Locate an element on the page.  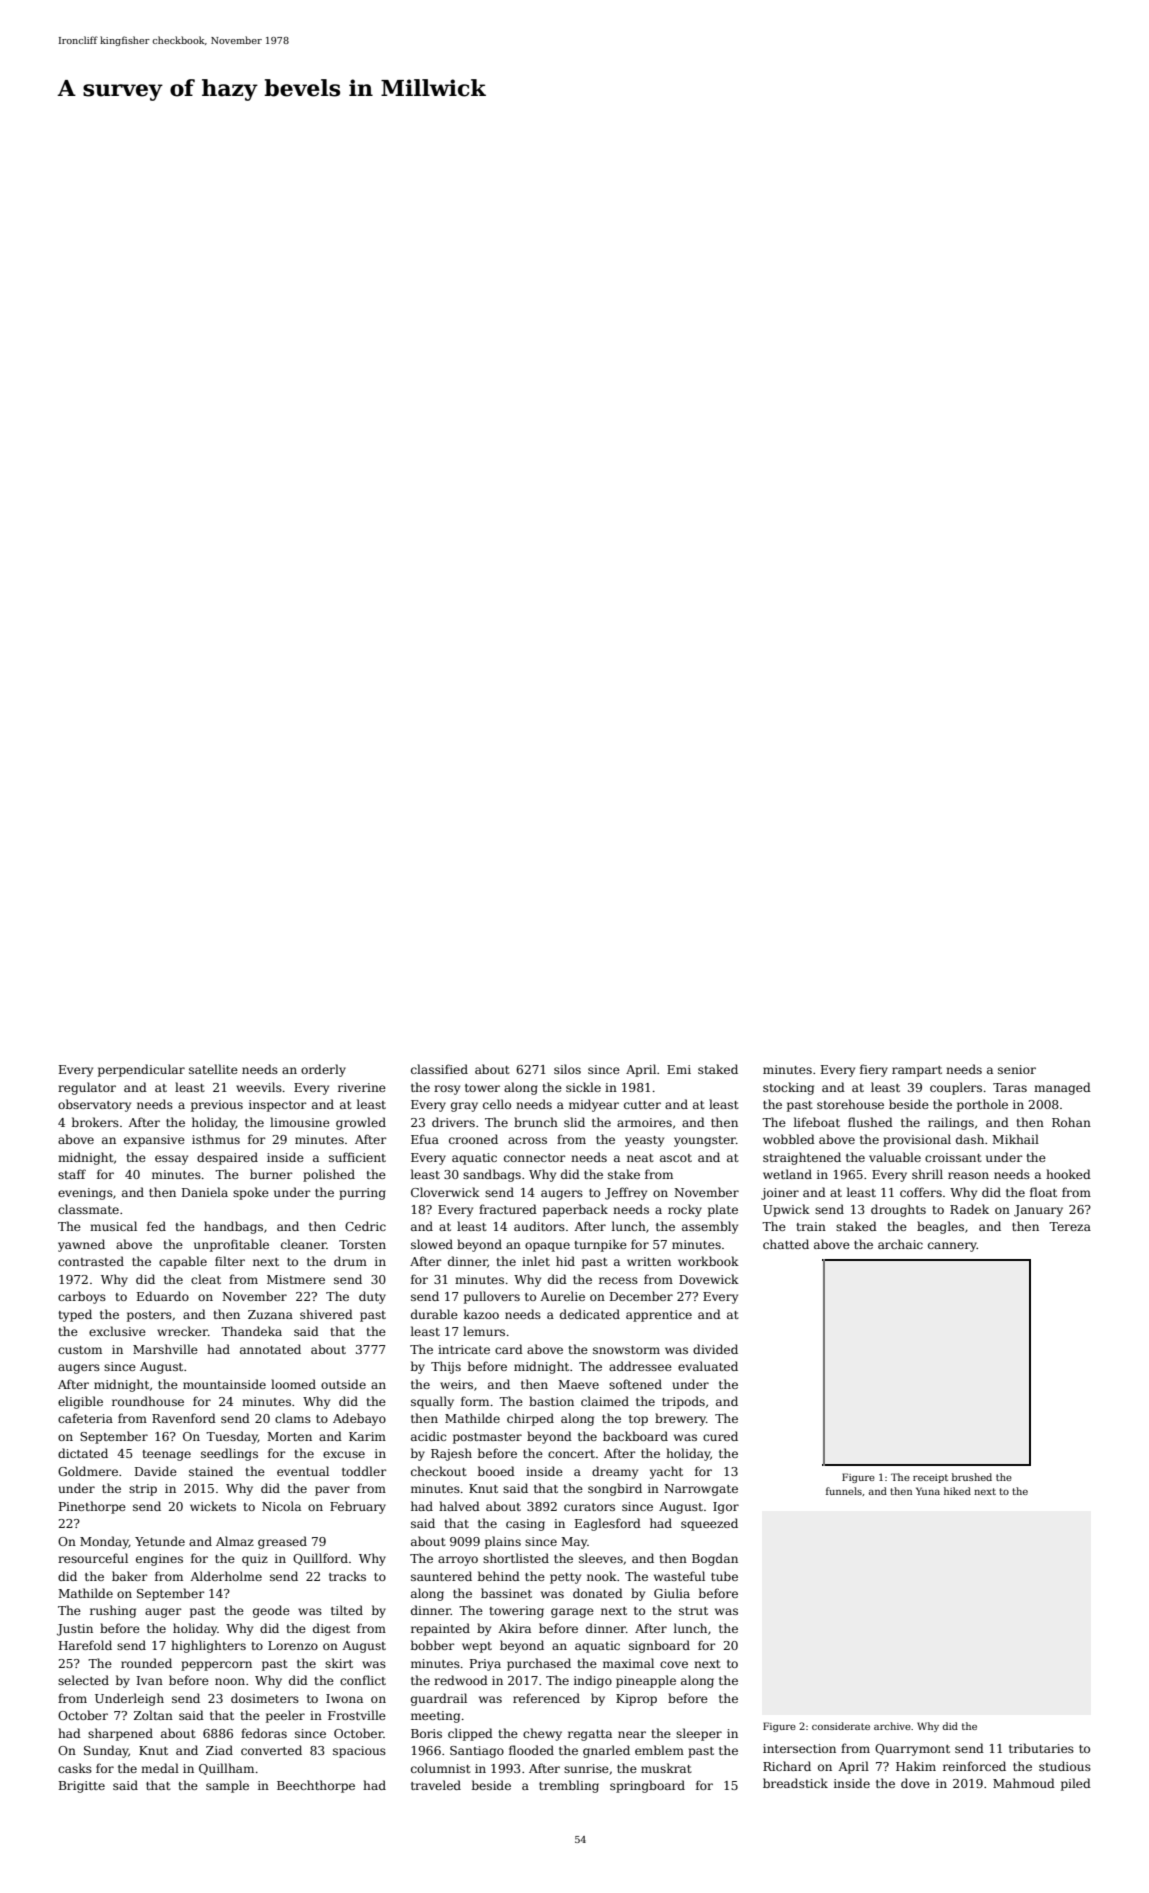
booed is located at coordinates (496, 1471).
